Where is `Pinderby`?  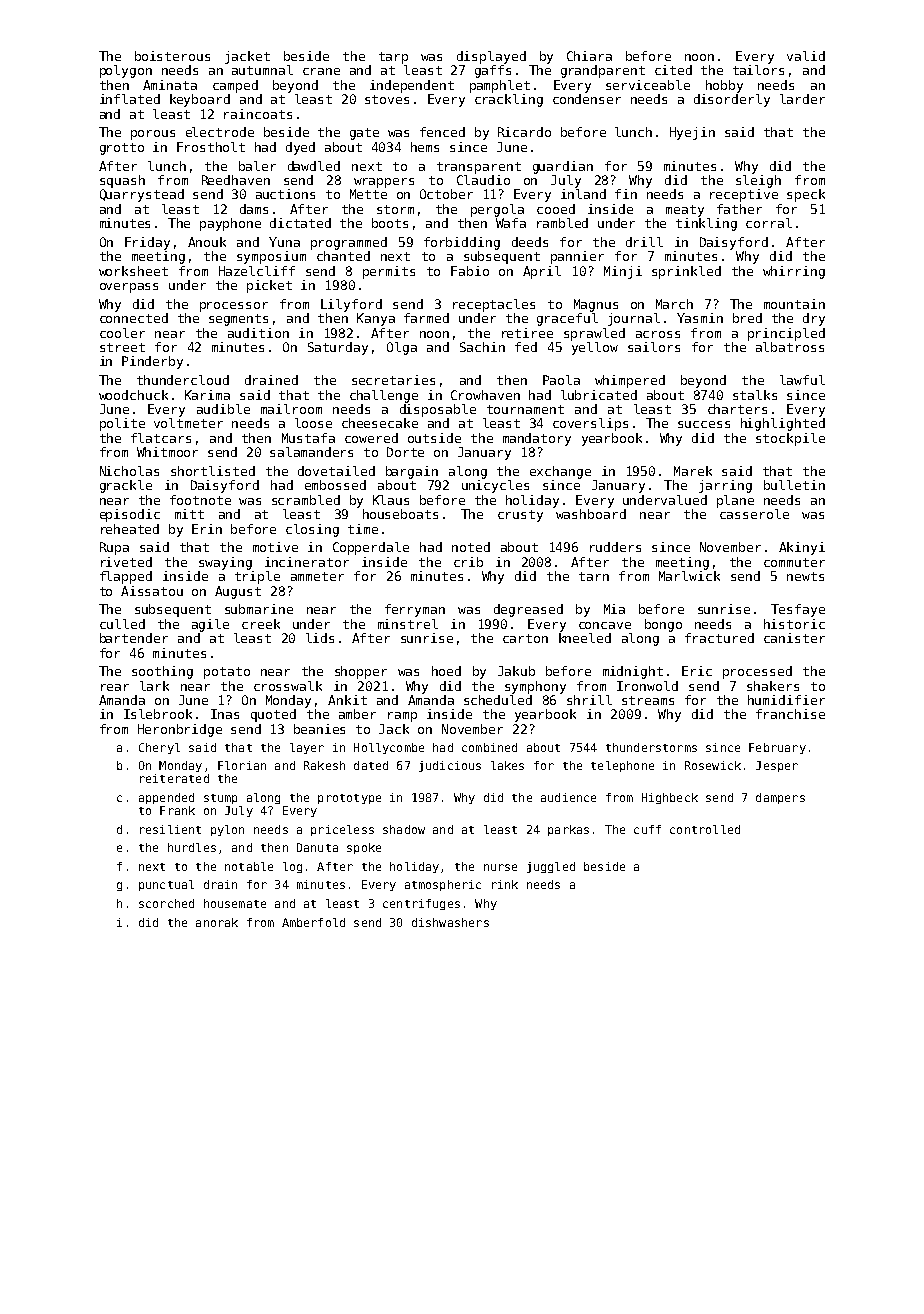
Pinderby is located at coordinates (152, 362).
